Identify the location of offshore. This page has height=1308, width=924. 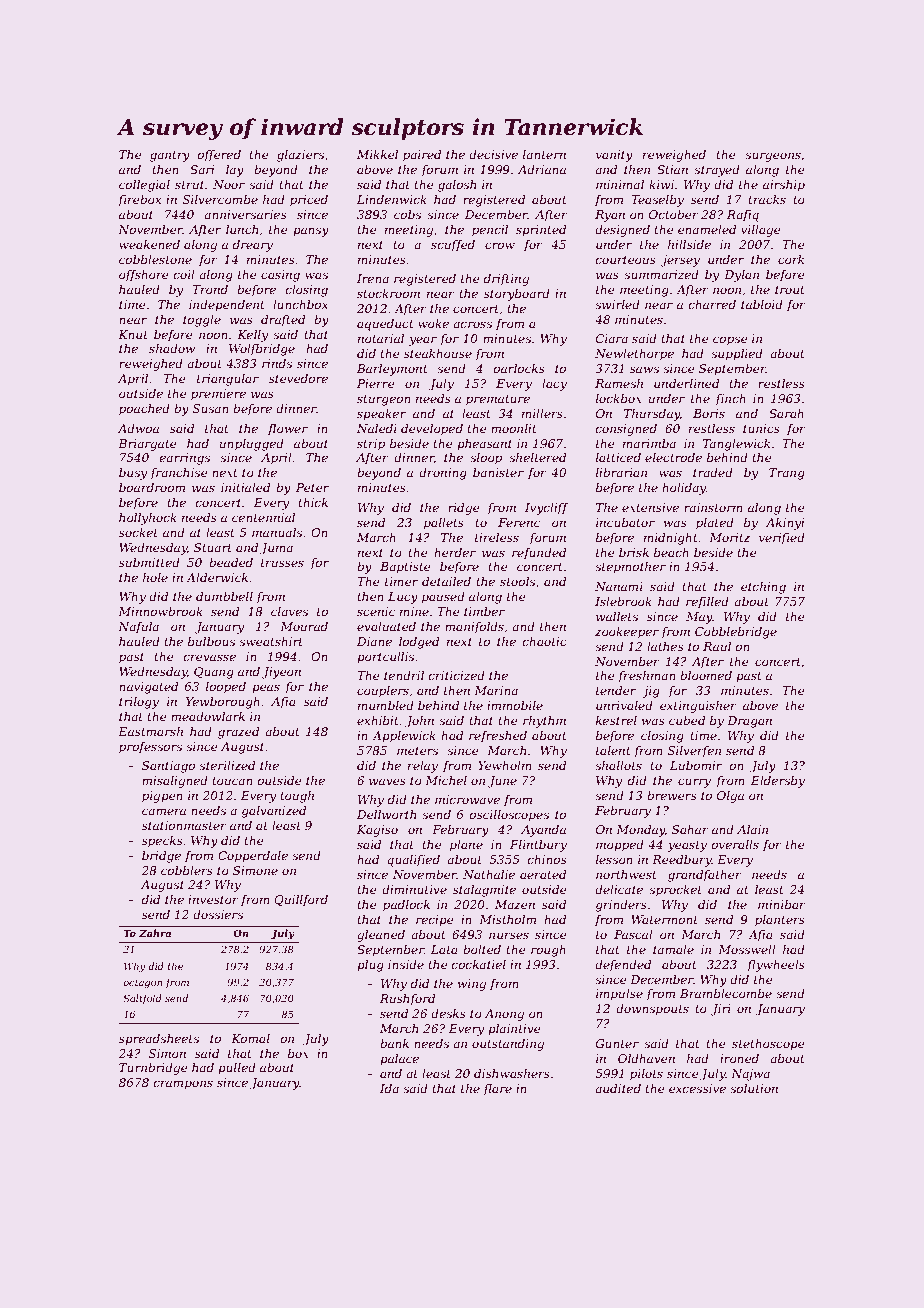
(143, 276).
